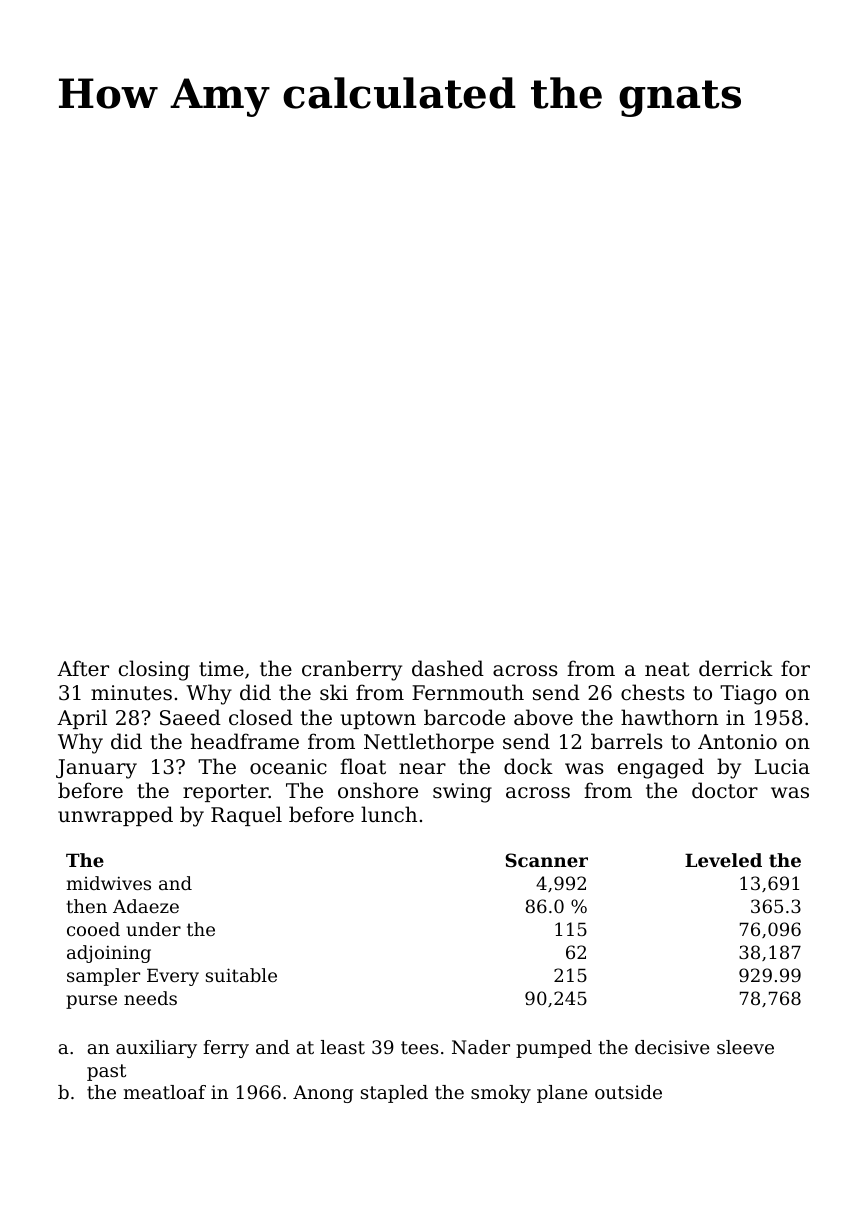 The image size is (868, 1232). What do you see at coordinates (745, 1047) in the screenshot?
I see `sleeve` at bounding box center [745, 1047].
